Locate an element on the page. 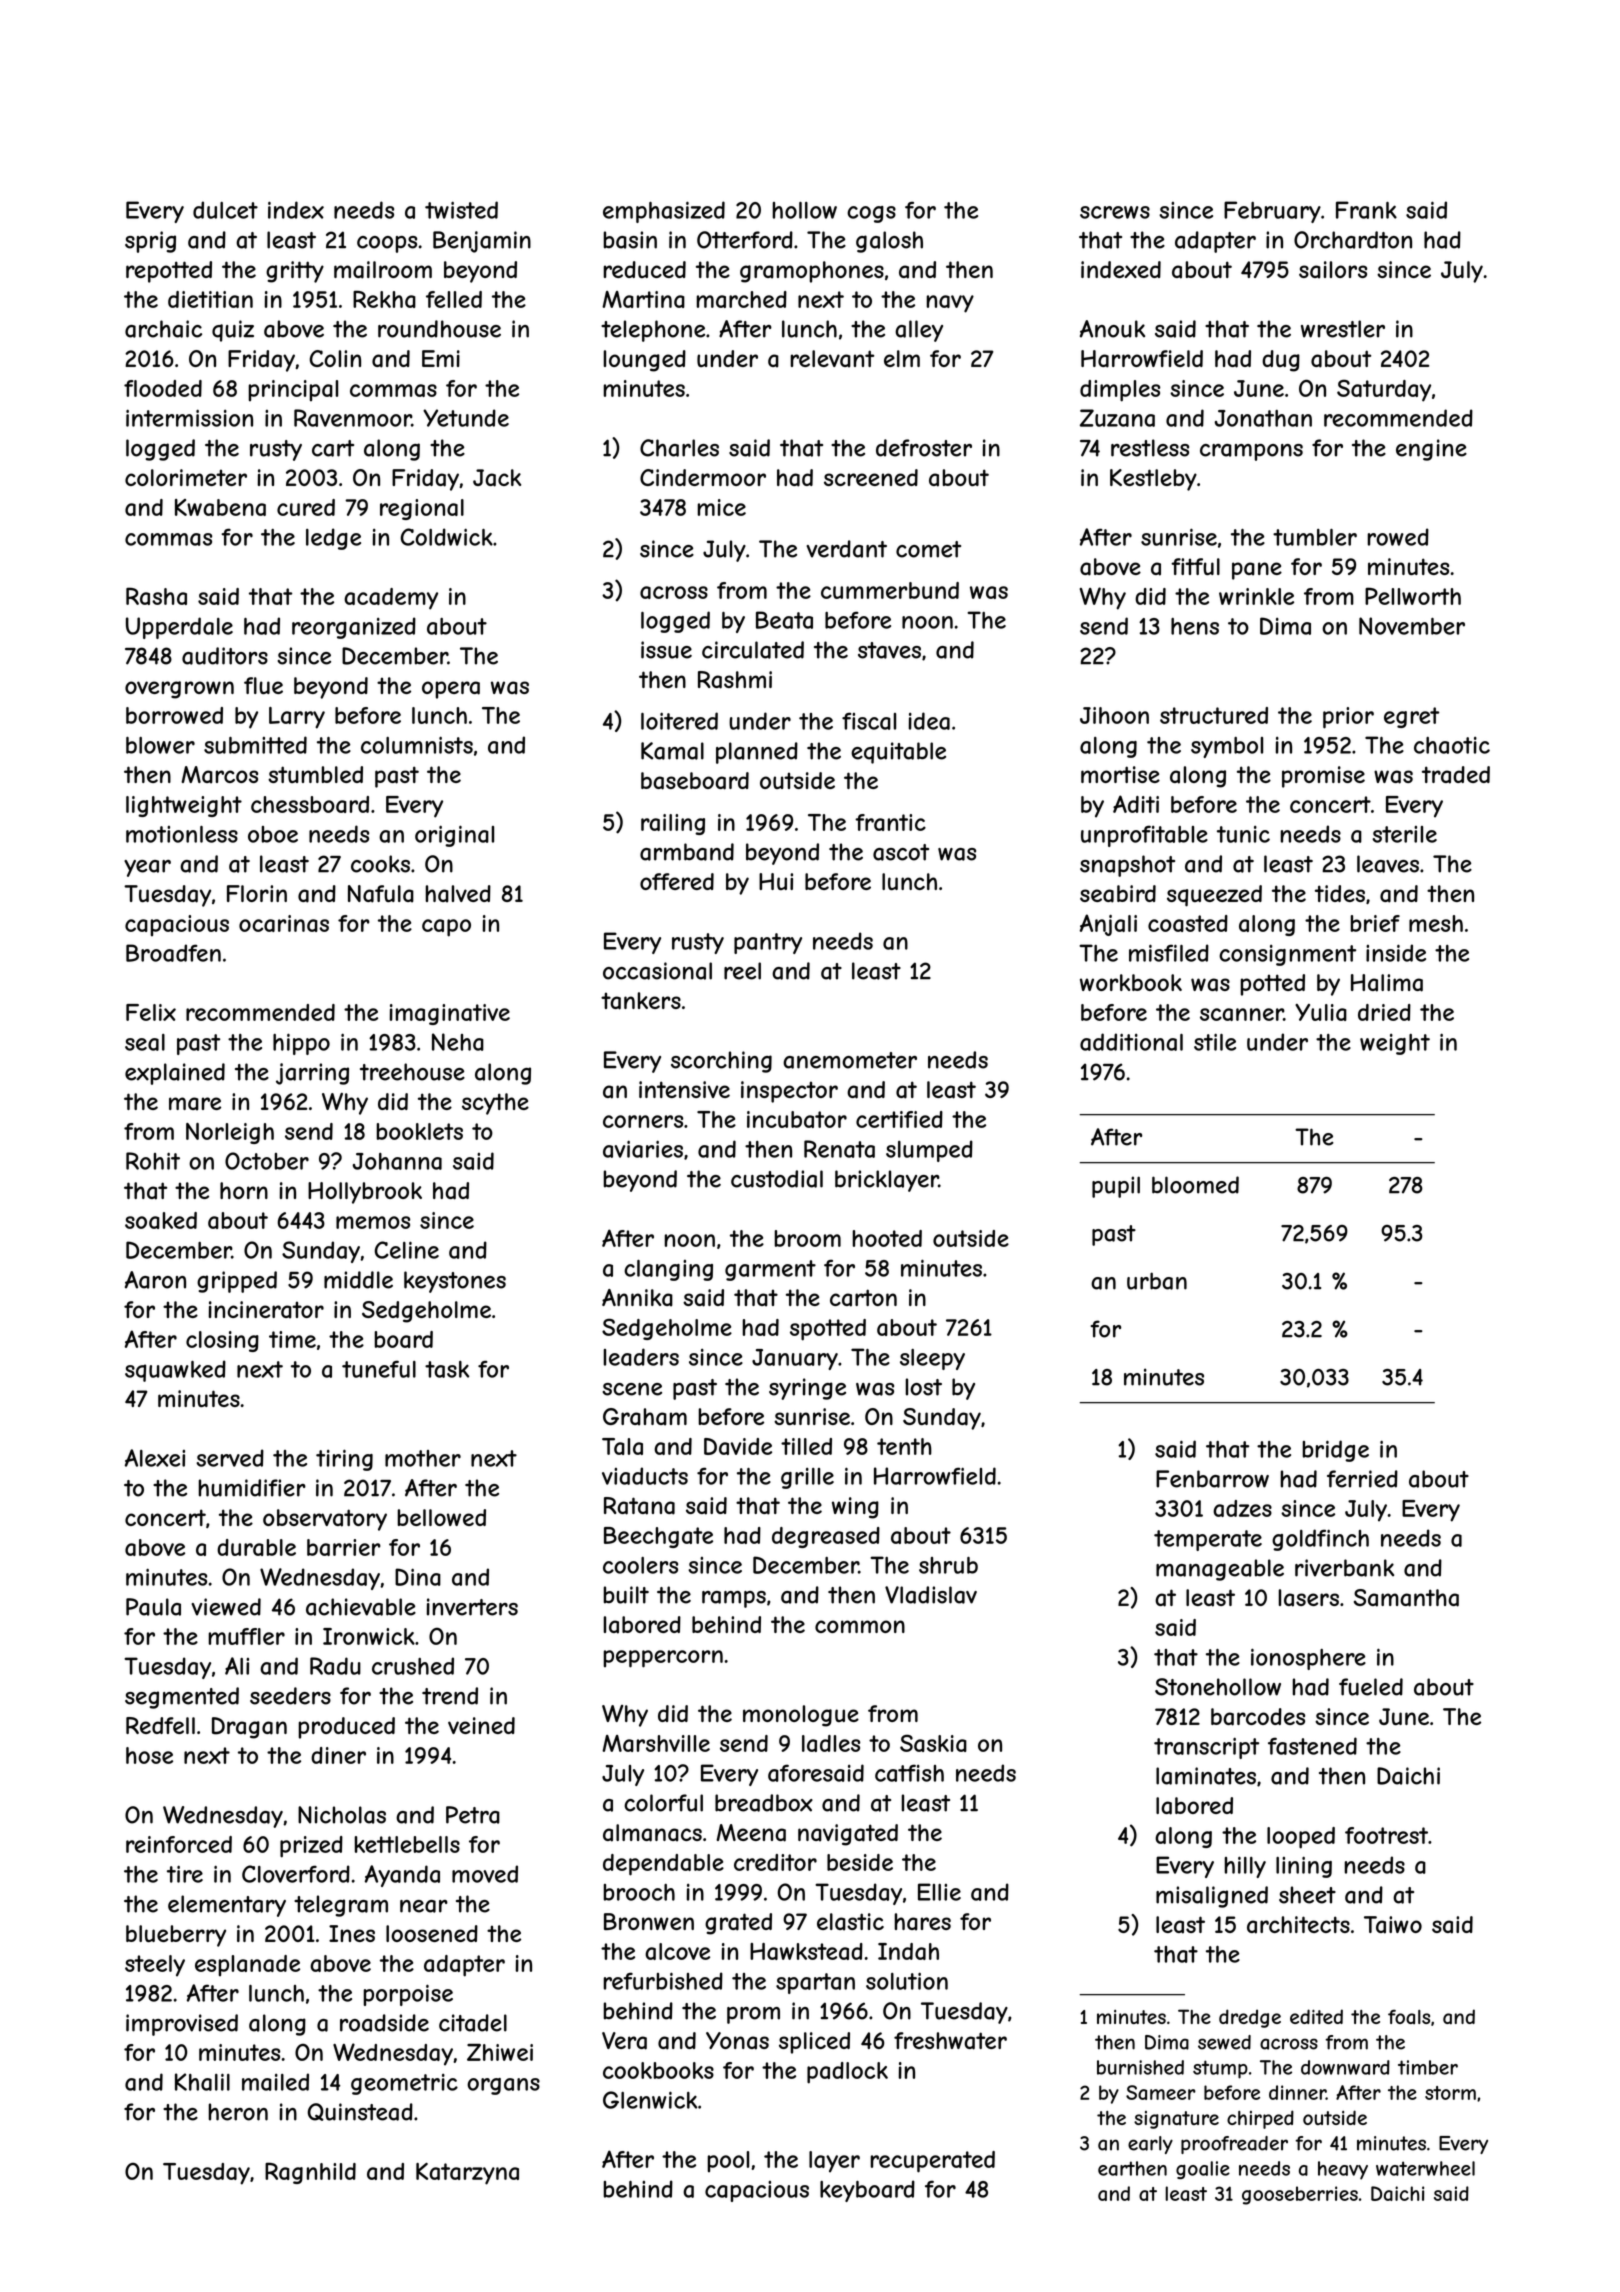 The image size is (1620, 2292). task is located at coordinates (447, 1369).
